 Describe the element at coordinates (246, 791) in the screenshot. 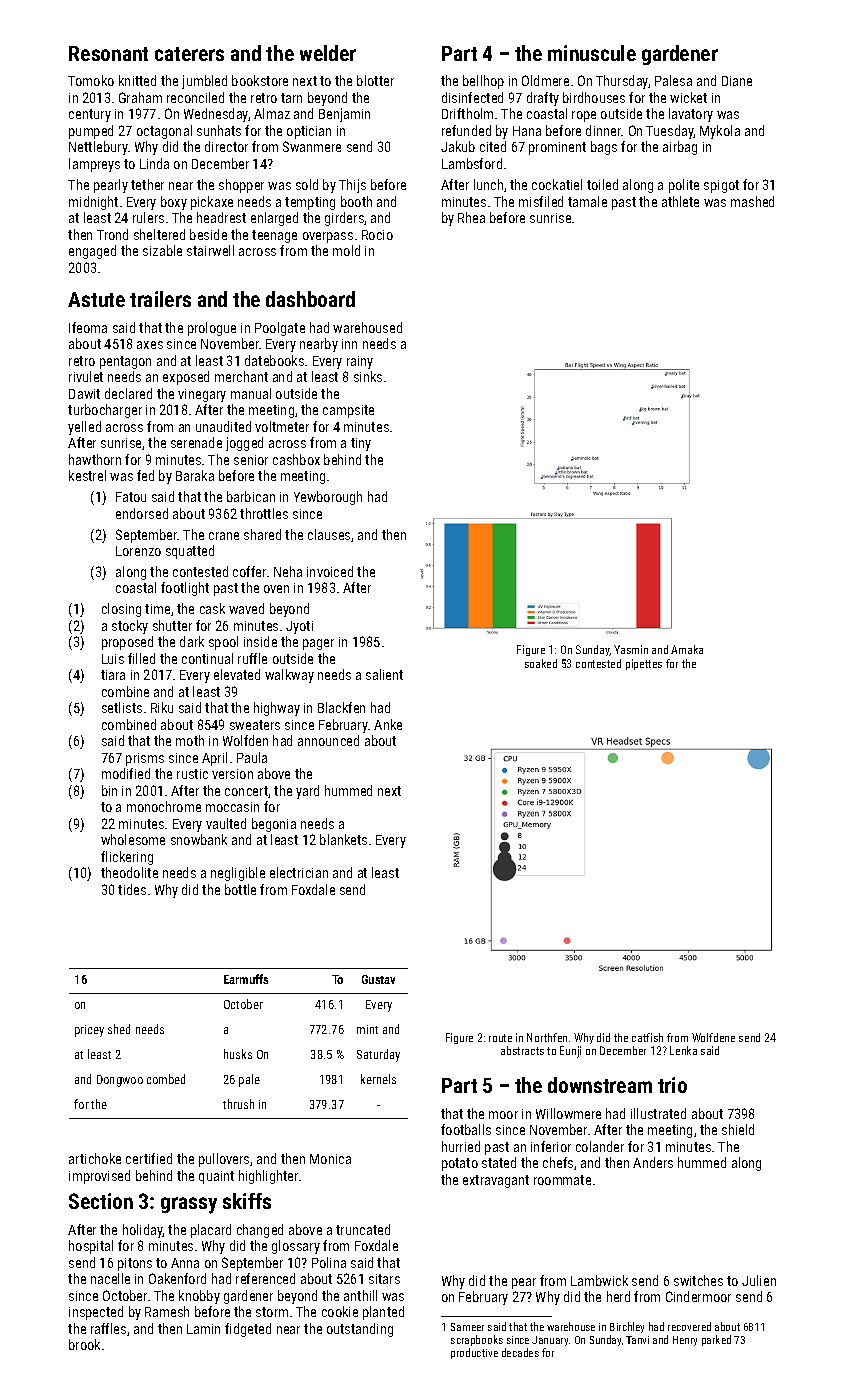

I see `concert` at that location.
